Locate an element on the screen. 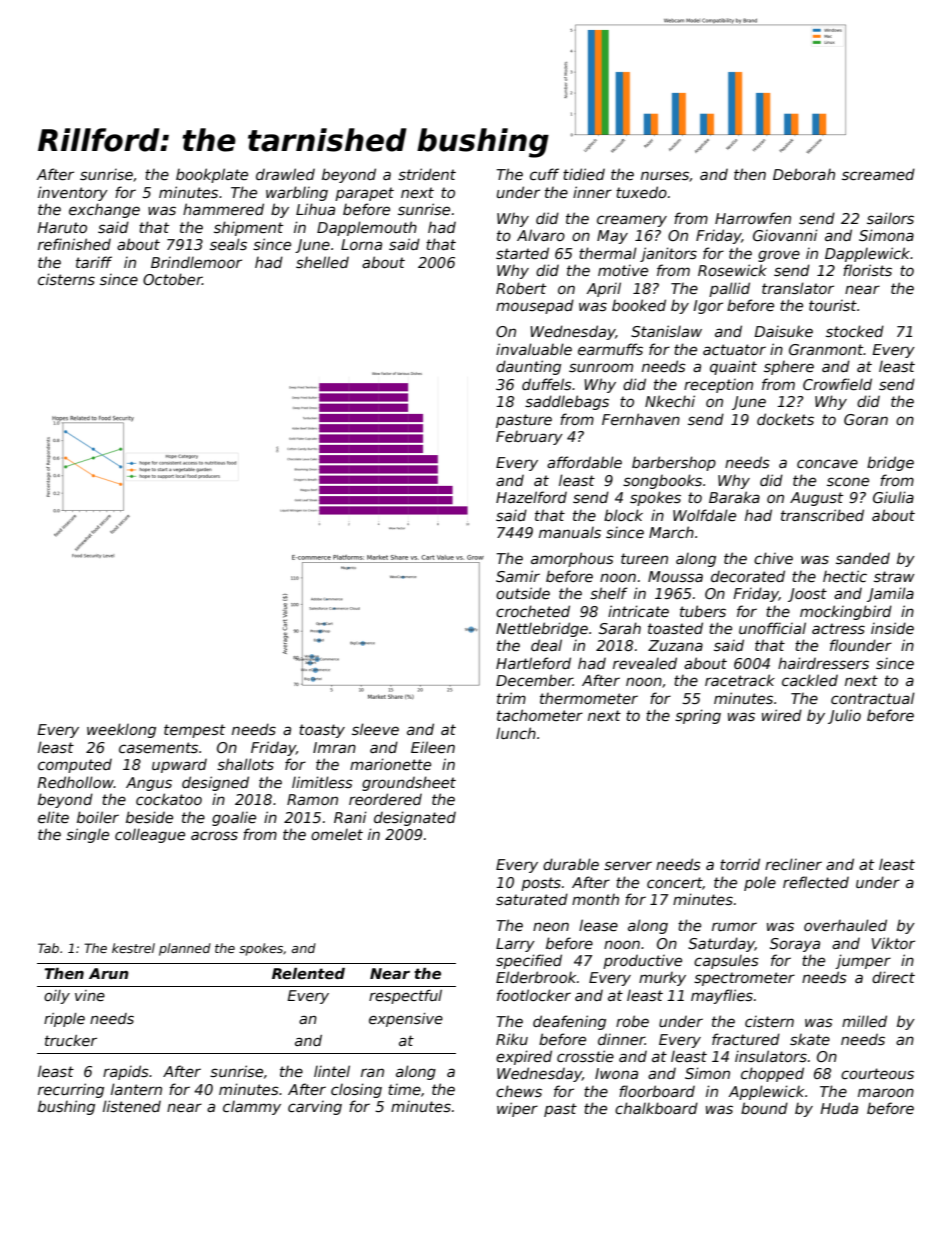 The image size is (952, 1233). earmuffs is located at coordinates (610, 349).
